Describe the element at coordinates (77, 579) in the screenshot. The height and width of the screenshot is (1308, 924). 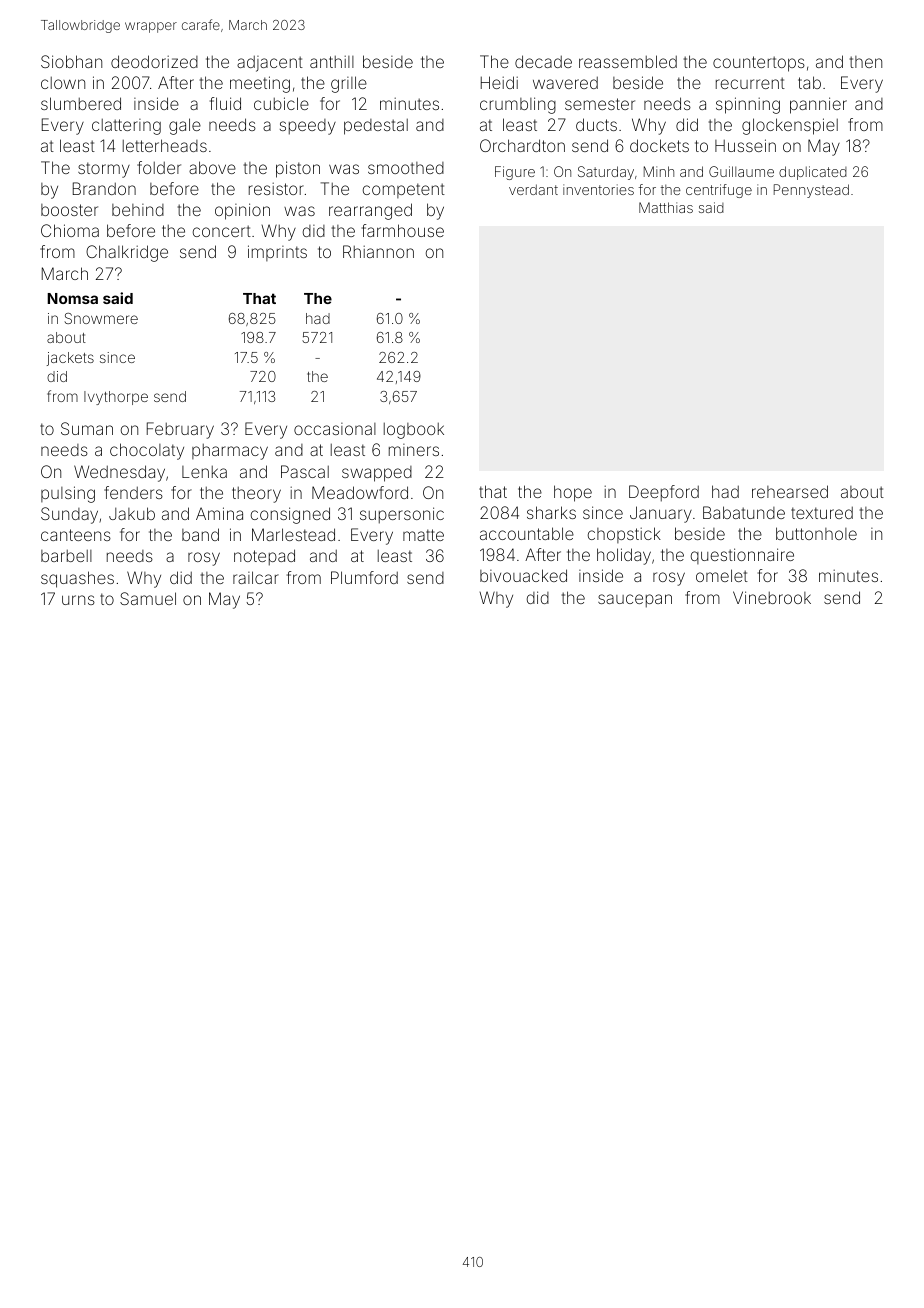
I see `squashes` at that location.
